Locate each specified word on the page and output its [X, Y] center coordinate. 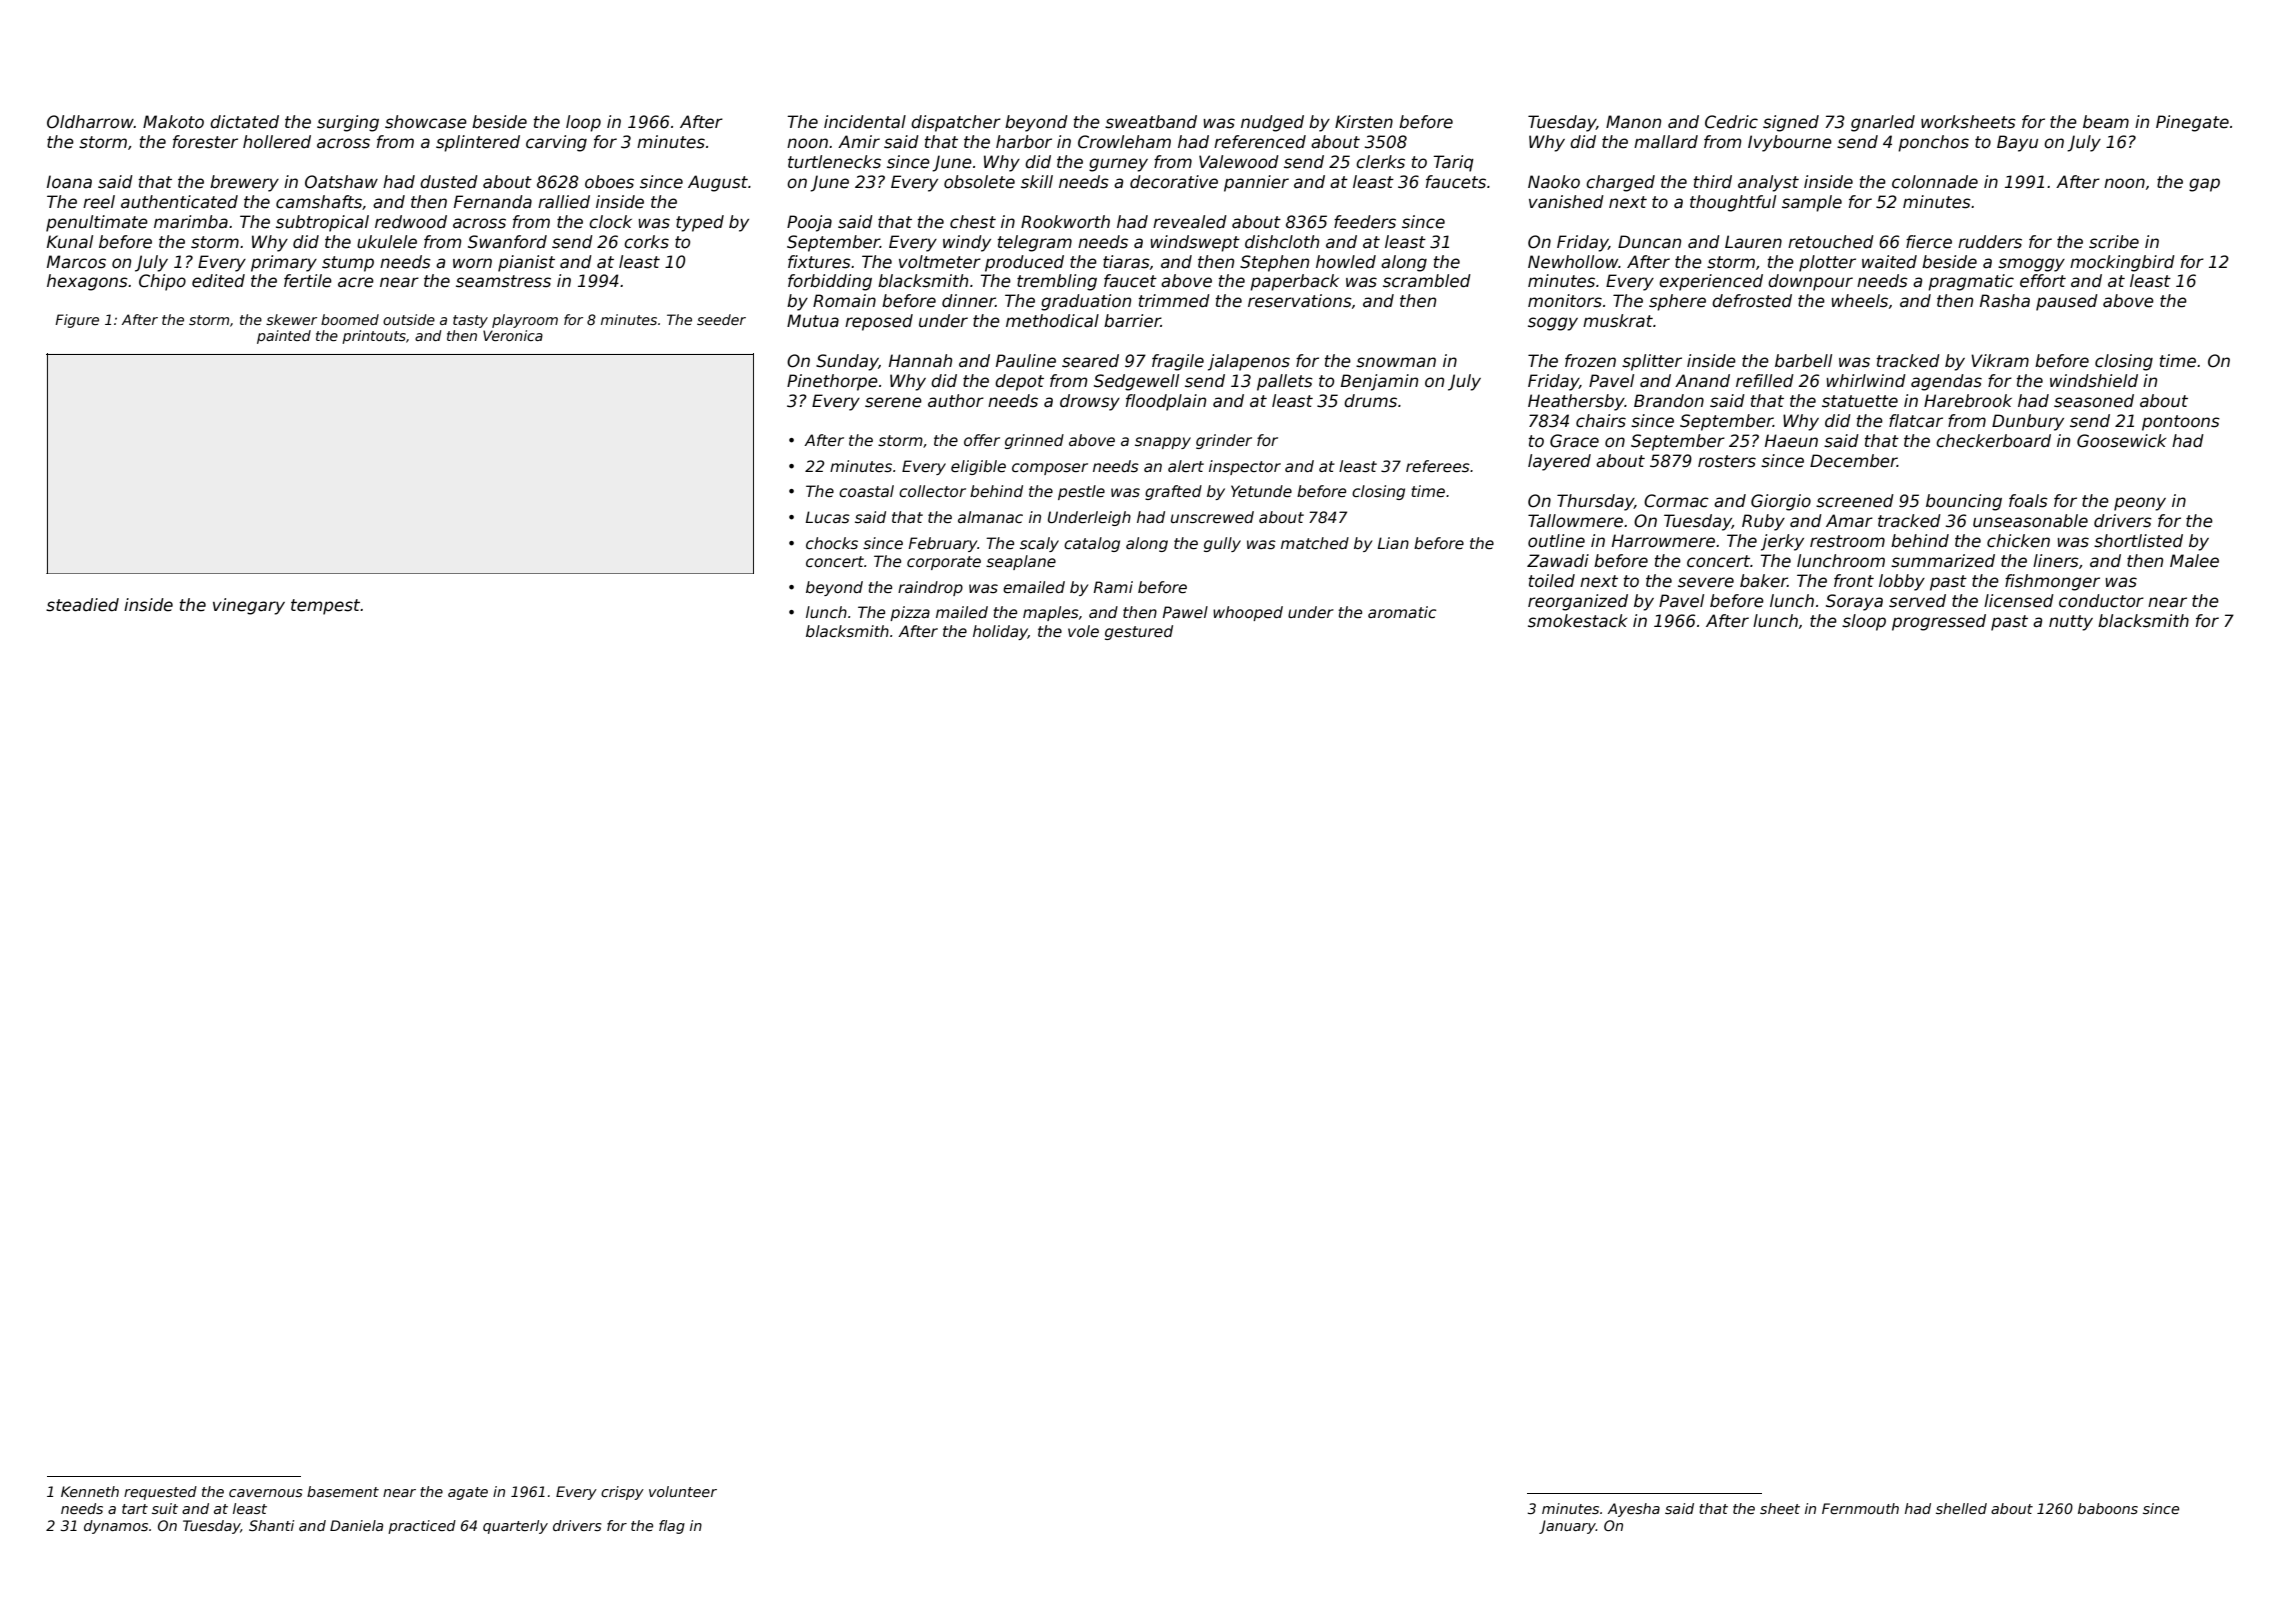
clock [610, 222]
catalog [1092, 544]
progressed [1939, 622]
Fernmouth [1860, 1508]
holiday [1000, 632]
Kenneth [90, 1491]
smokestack [1578, 621]
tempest [325, 607]
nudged [1272, 123]
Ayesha [1634, 1510]
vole [1083, 631]
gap [2204, 185]
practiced [422, 1527]
